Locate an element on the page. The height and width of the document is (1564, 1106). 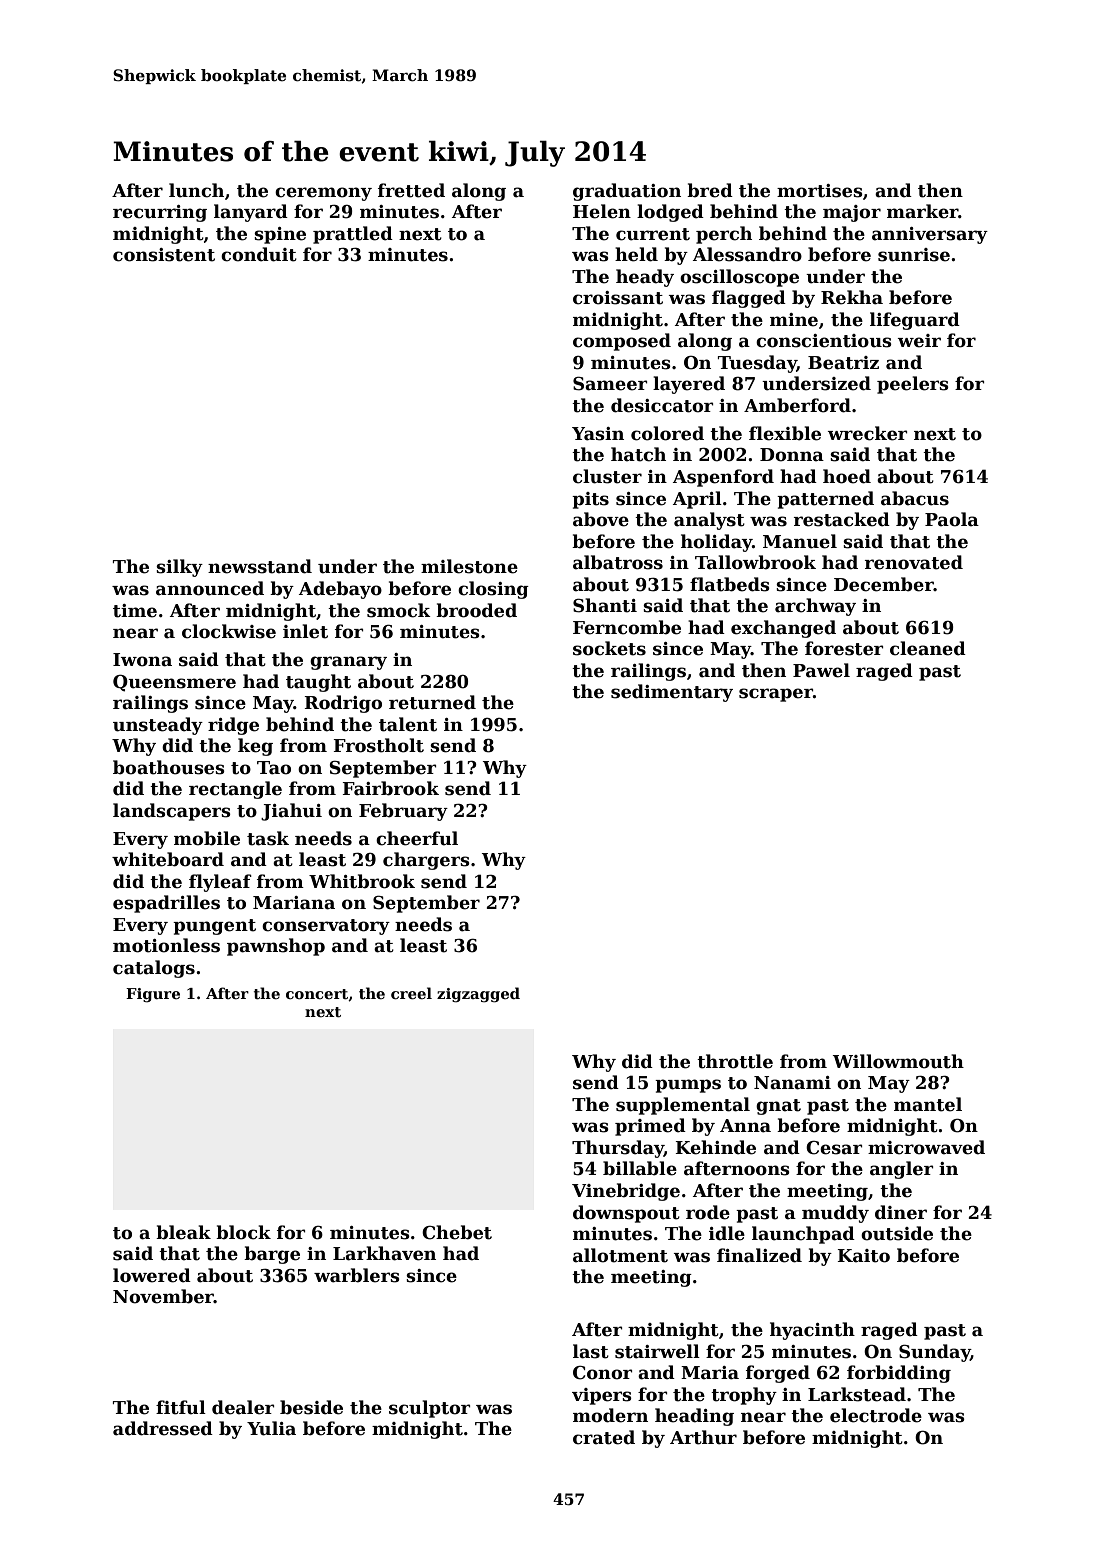
Yasin is located at coordinates (598, 434).
